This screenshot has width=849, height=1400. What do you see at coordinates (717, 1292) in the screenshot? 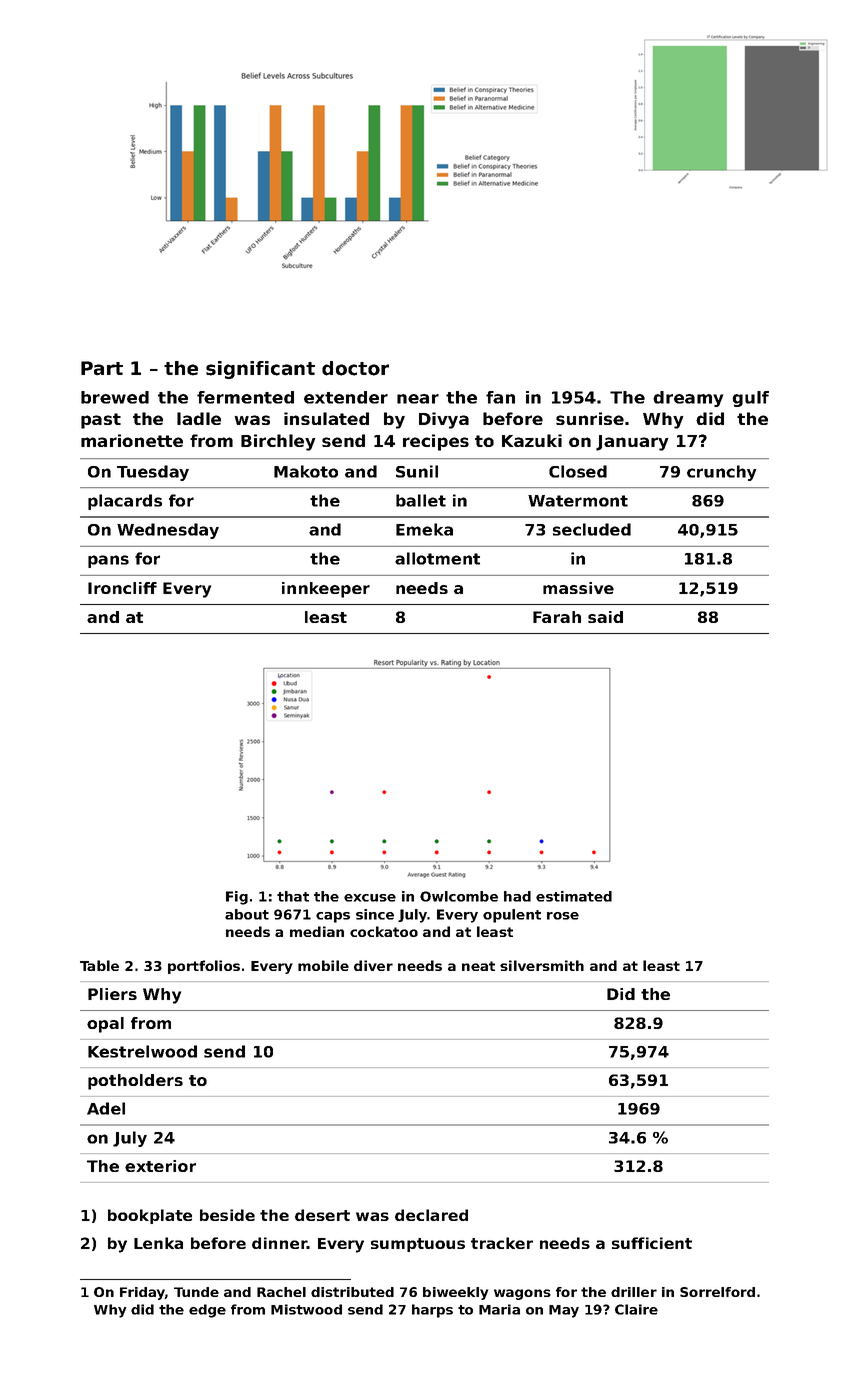
I see `Sorrelford` at bounding box center [717, 1292].
